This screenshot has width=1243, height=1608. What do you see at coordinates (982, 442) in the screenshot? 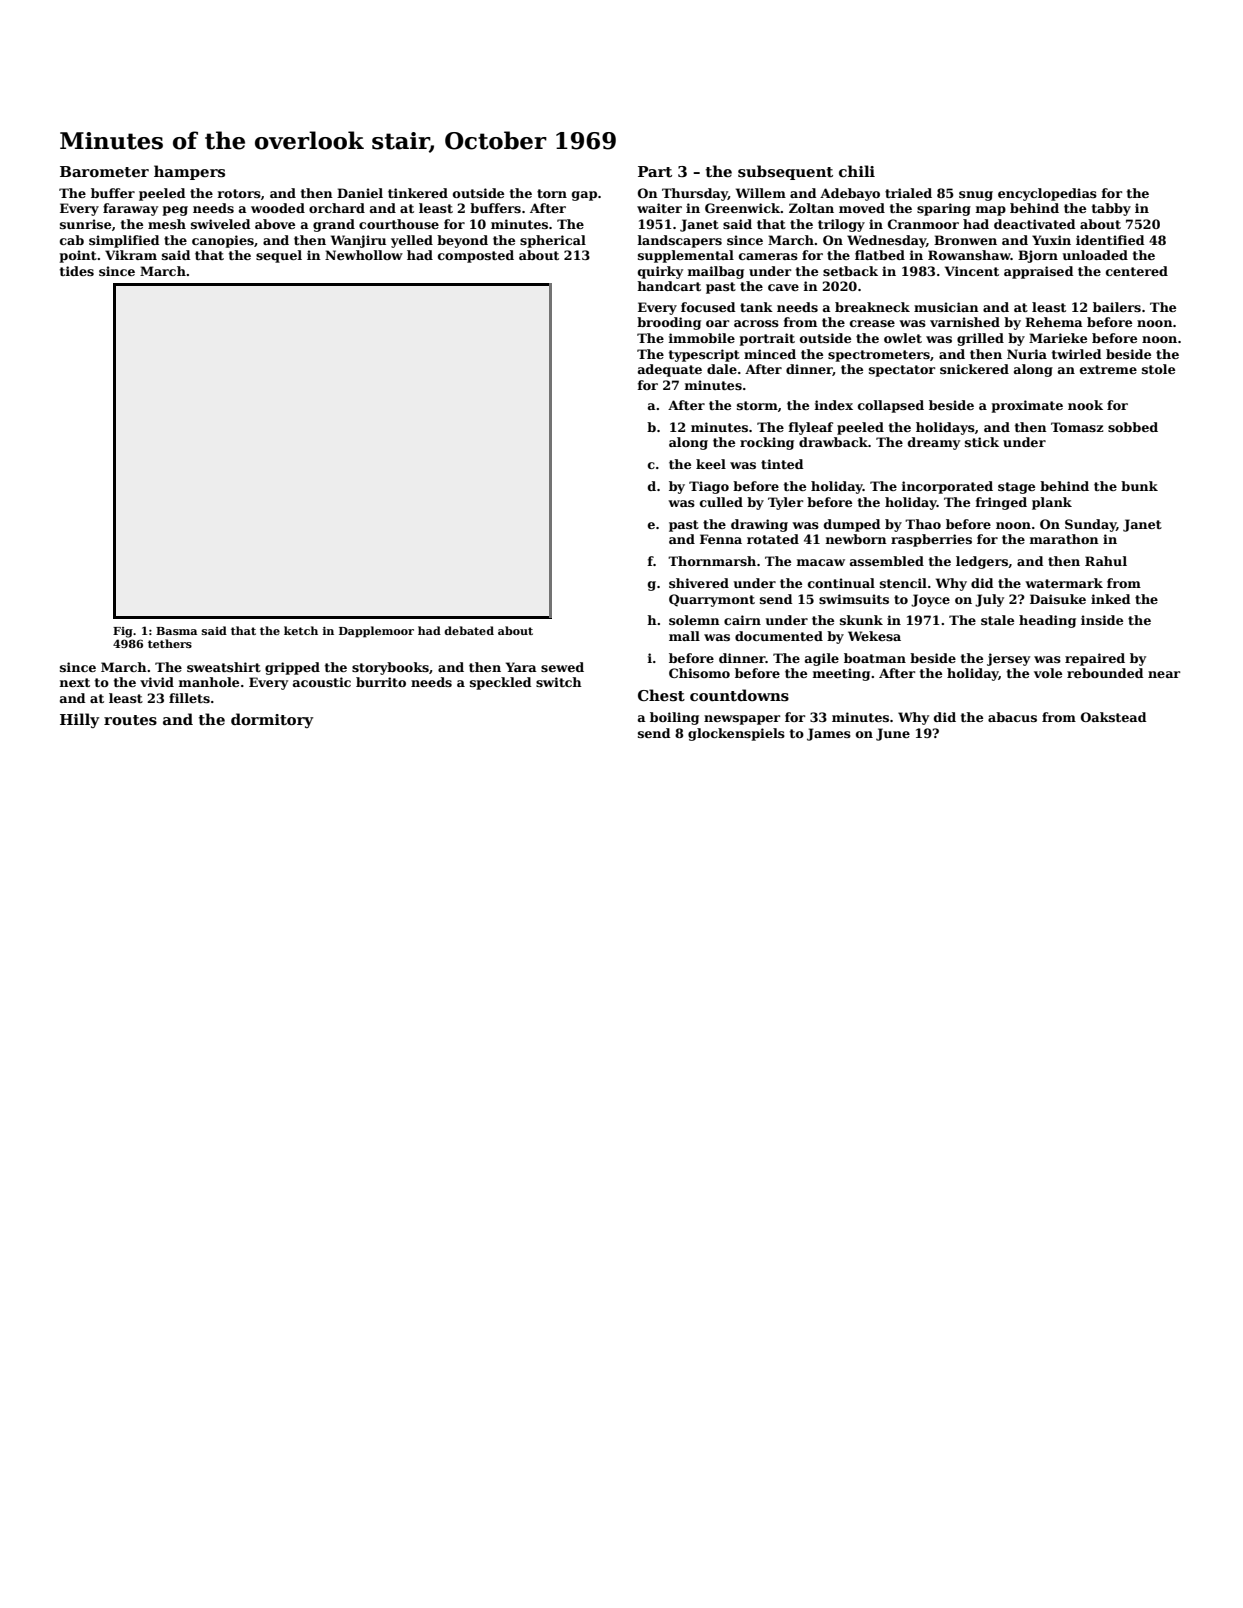
I see `stick` at bounding box center [982, 442].
